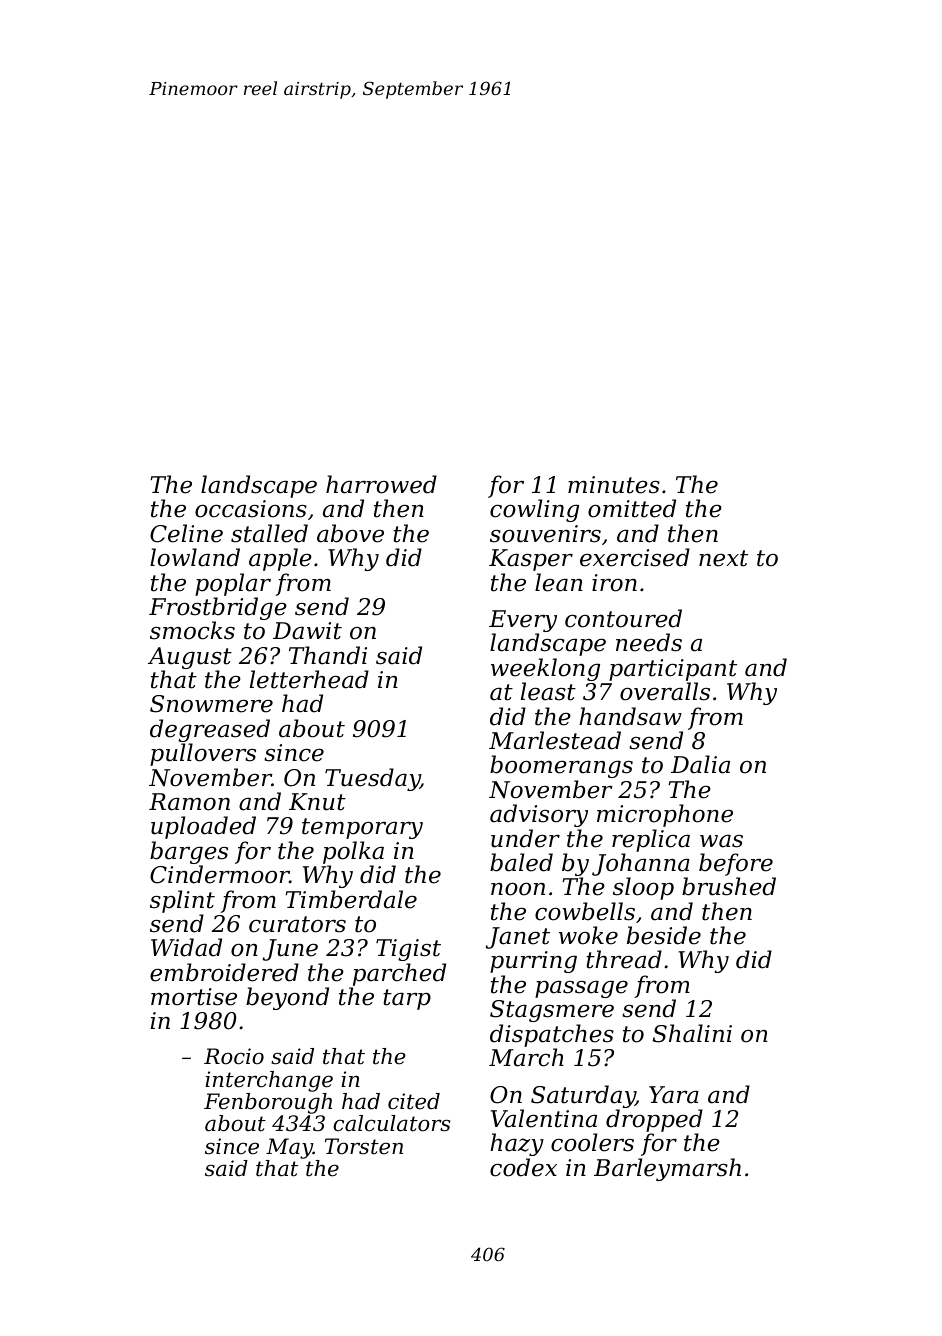  Describe the element at coordinates (632, 508) in the page. I see `omitted` at that location.
